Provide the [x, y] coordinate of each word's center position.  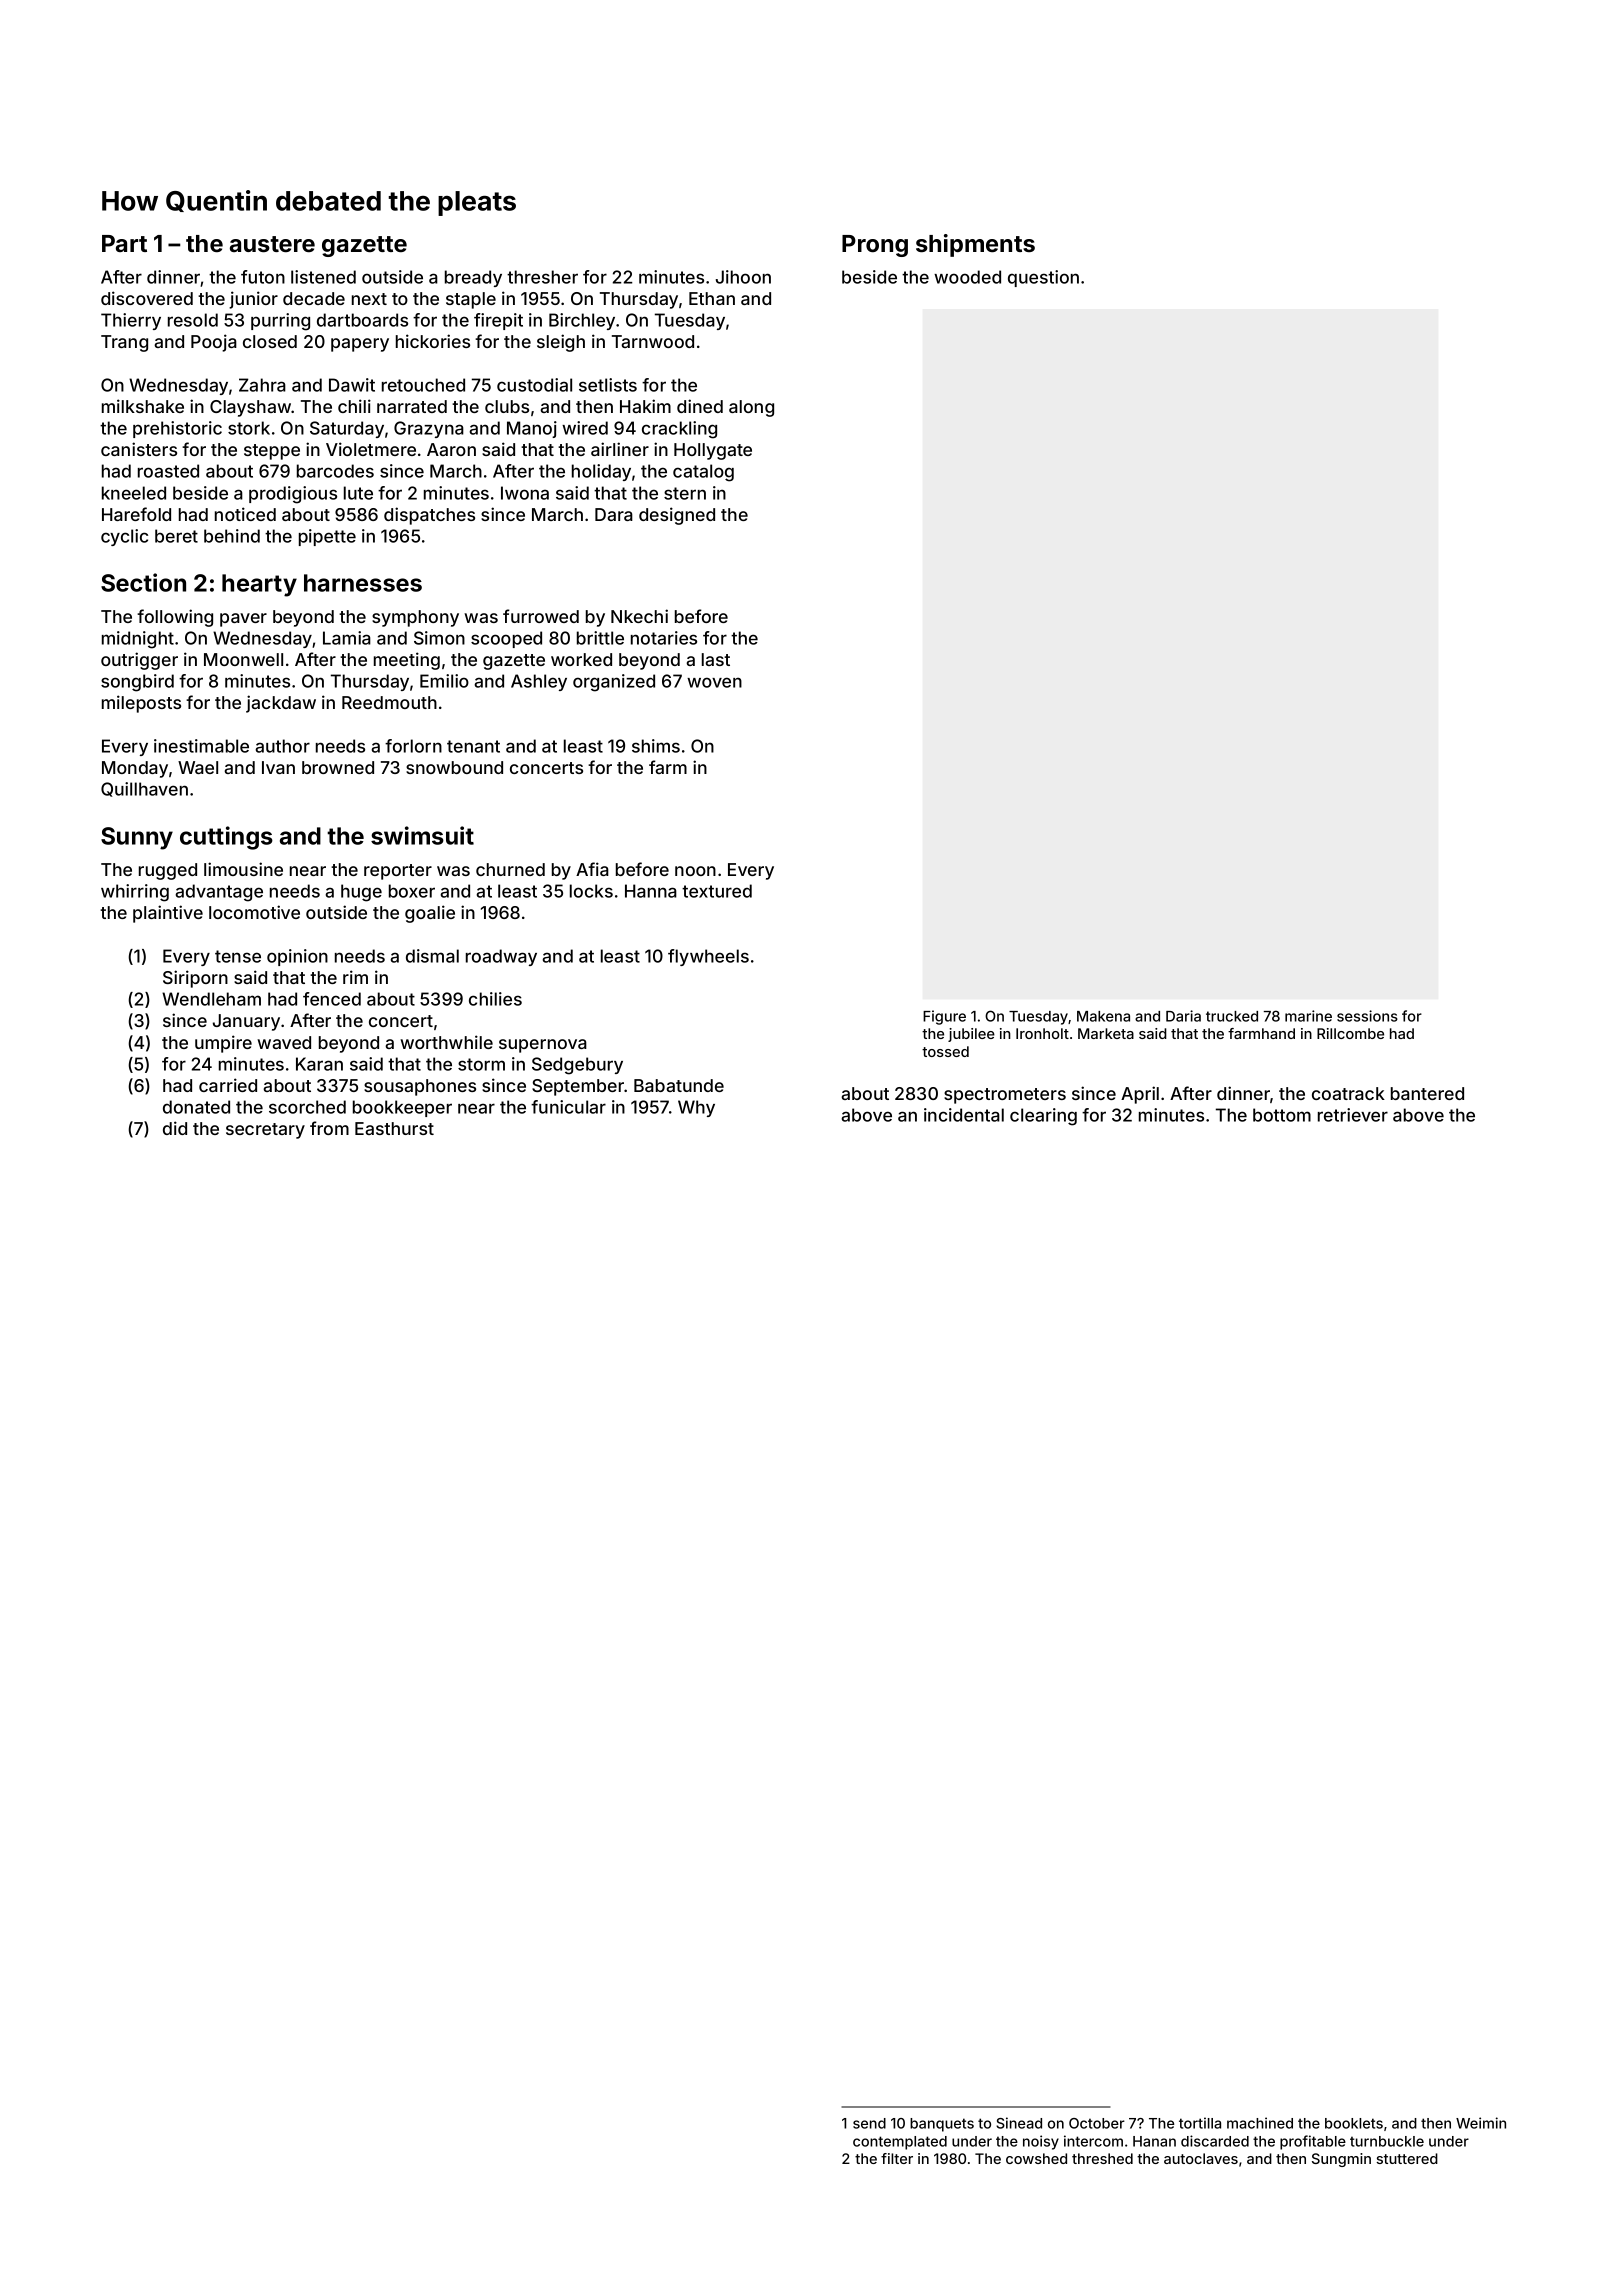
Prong [875, 246]
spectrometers [1005, 1096]
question [1043, 278]
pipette [327, 537]
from [329, 1128]
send [869, 2123]
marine [1308, 1016]
